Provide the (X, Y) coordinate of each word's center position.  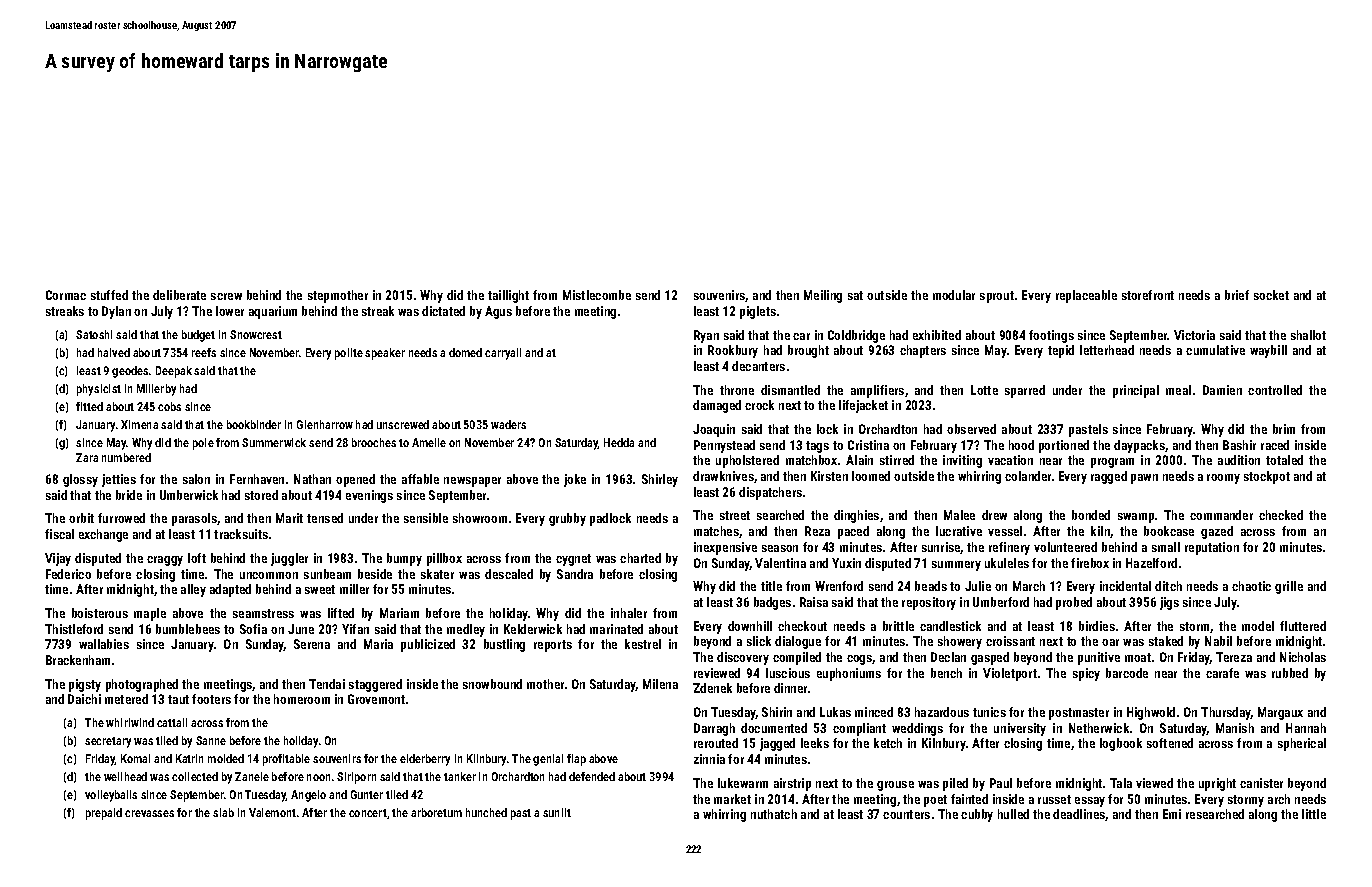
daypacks (1139, 446)
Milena (660, 684)
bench (946, 673)
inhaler (629, 613)
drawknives (723, 476)
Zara (87, 457)
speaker (385, 354)
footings (1051, 336)
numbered (126, 457)
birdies (1097, 626)
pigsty (85, 685)
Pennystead (724, 446)
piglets (758, 312)
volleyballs (111, 796)
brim (1284, 429)
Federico (68, 574)
